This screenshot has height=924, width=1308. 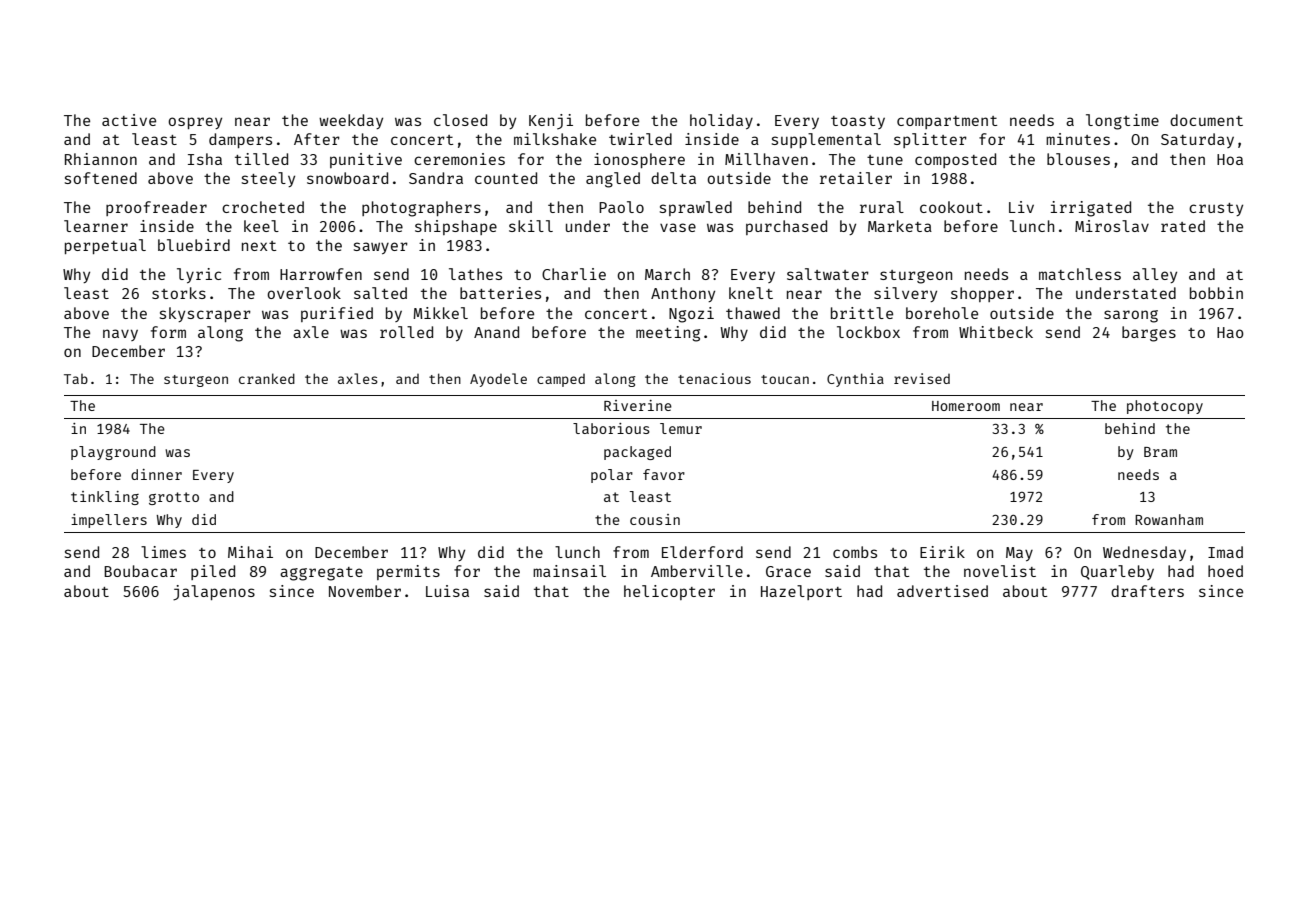 What do you see at coordinates (96, 226) in the screenshot?
I see `learner` at bounding box center [96, 226].
